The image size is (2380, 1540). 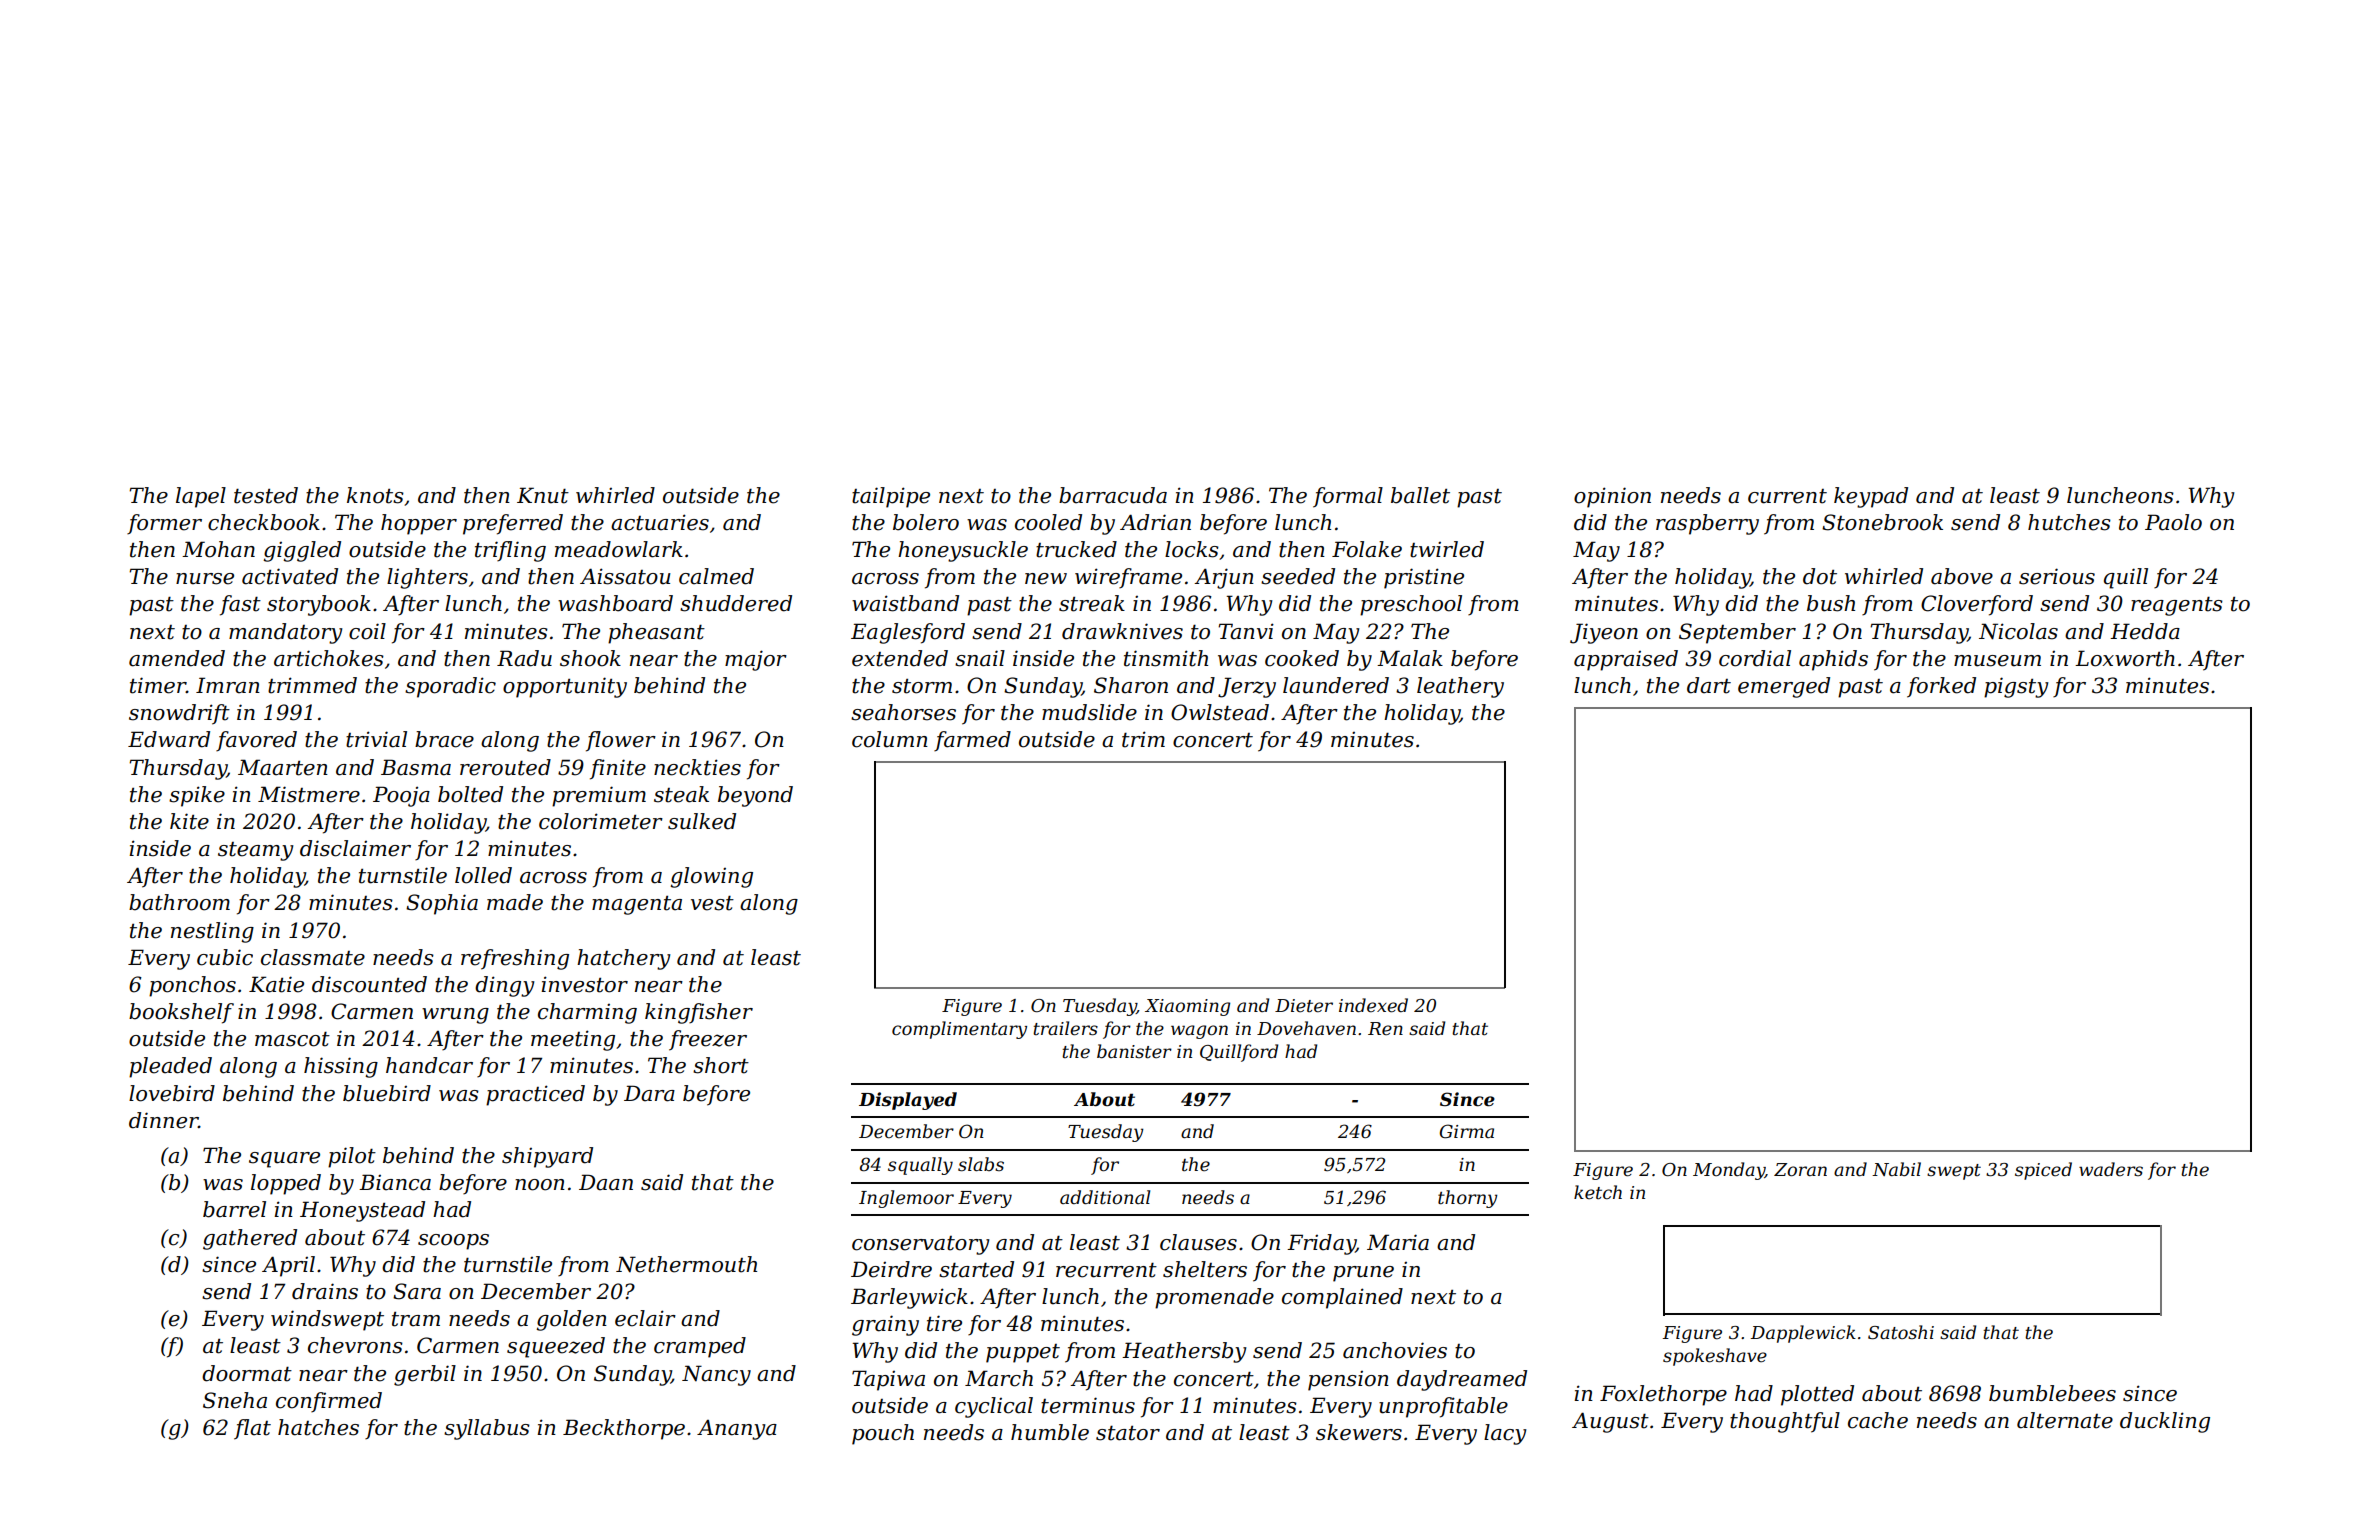 I want to click on aphids, so click(x=1833, y=660).
